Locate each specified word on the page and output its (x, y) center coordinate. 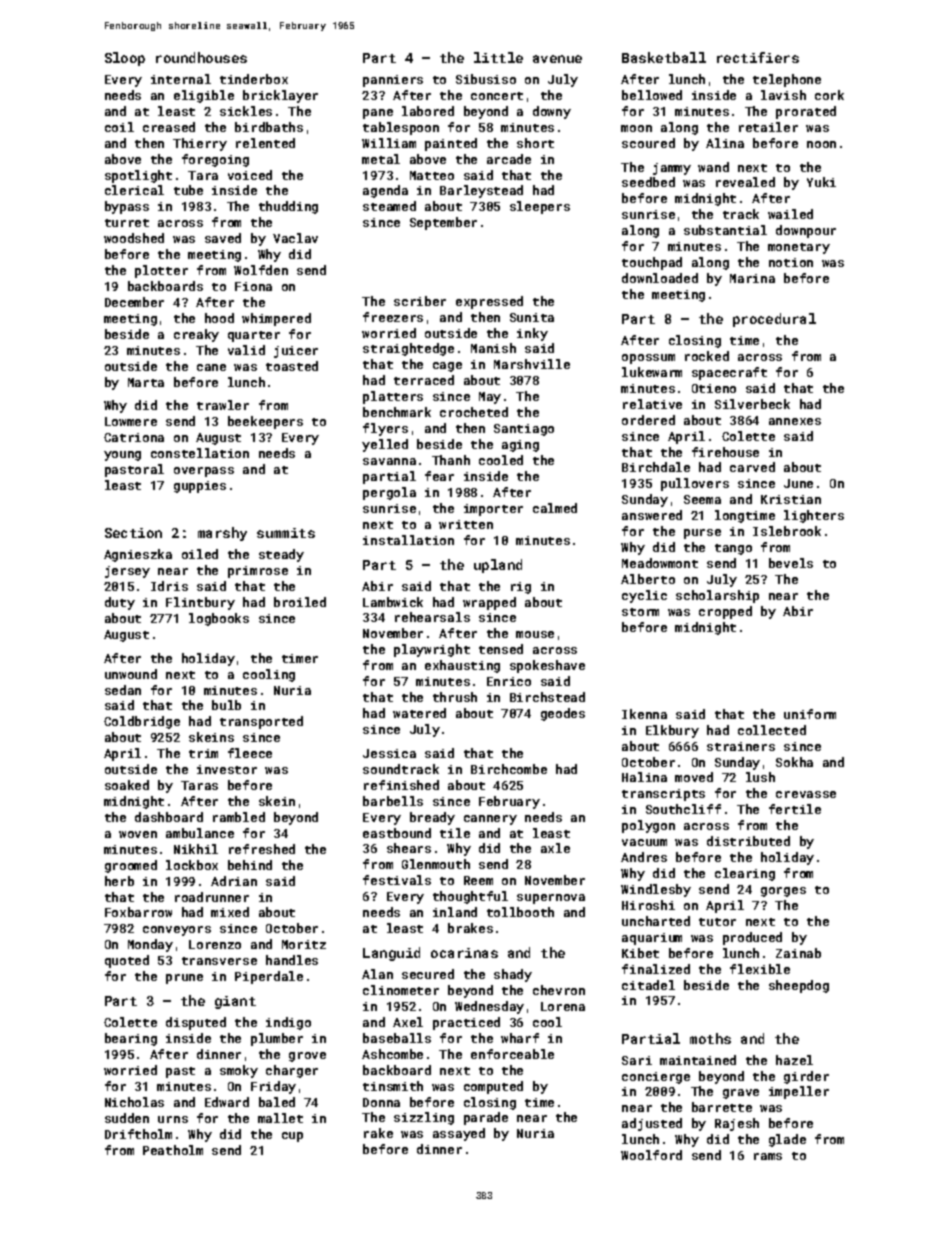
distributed (748, 841)
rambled (239, 817)
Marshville (532, 364)
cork (829, 95)
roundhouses (201, 57)
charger (292, 1071)
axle (555, 848)
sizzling (424, 1118)
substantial (725, 230)
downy (552, 112)
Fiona (253, 286)
